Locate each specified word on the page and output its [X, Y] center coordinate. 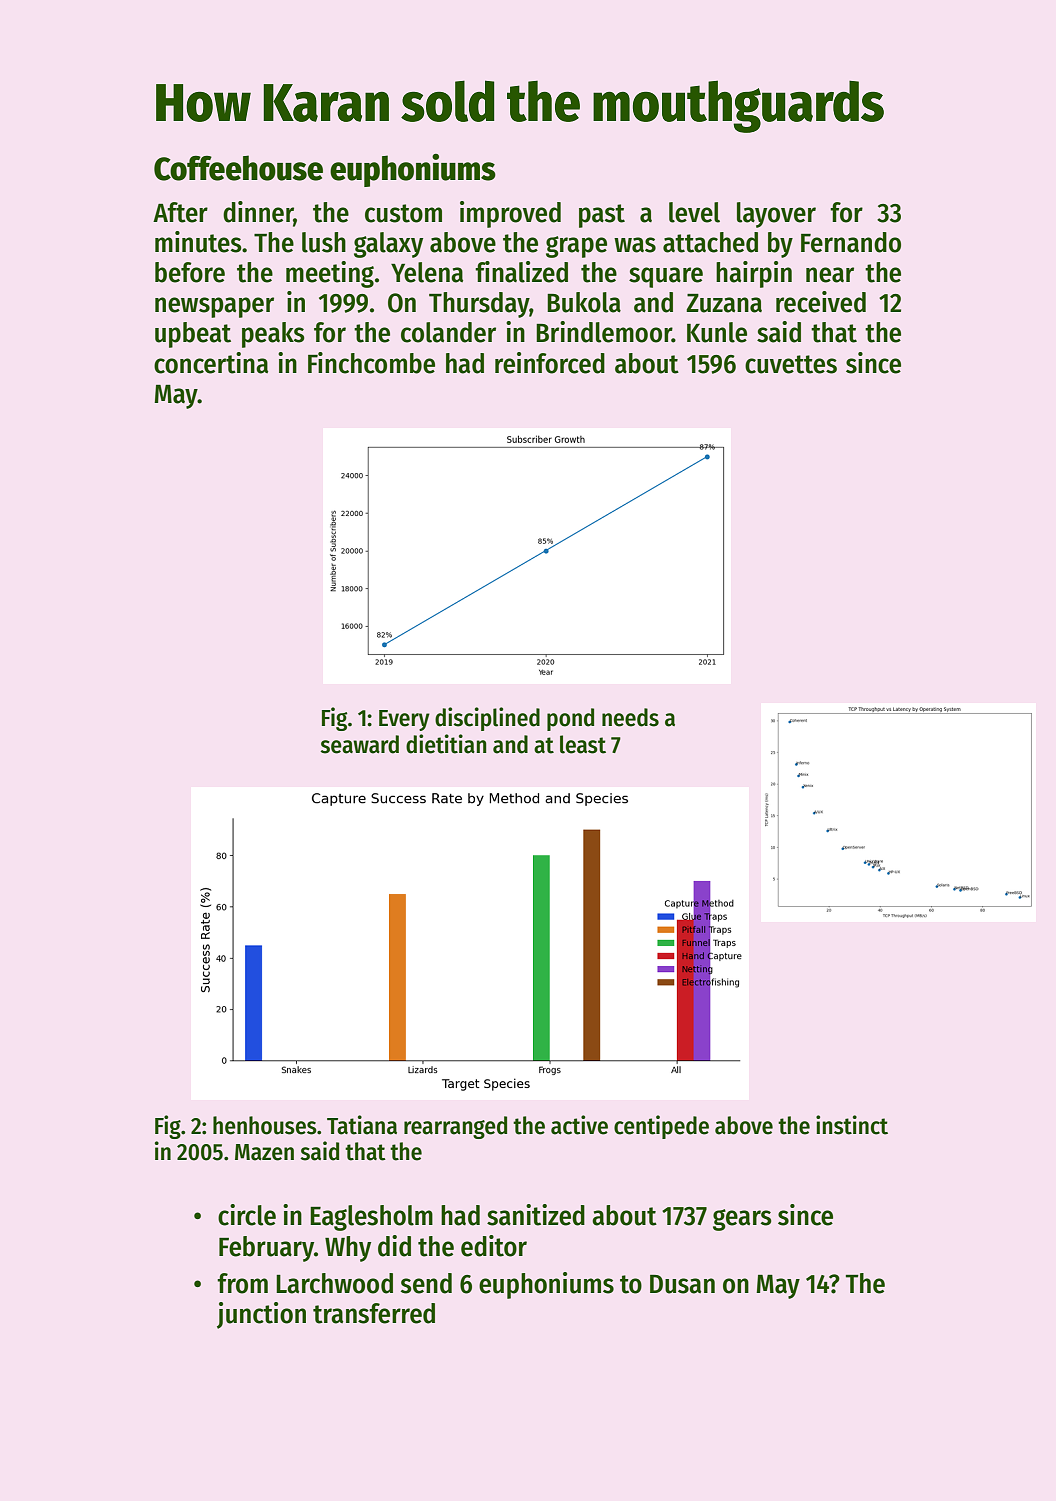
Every [404, 720]
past [602, 216]
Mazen [264, 1152]
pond [570, 719]
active [579, 1125]
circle [247, 1215]
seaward [359, 744]
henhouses [265, 1125]
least [583, 744]
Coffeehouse [238, 168]
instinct [852, 1125]
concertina [211, 363]
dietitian [446, 744]
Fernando [851, 242]
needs [630, 717]
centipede [661, 1127]
